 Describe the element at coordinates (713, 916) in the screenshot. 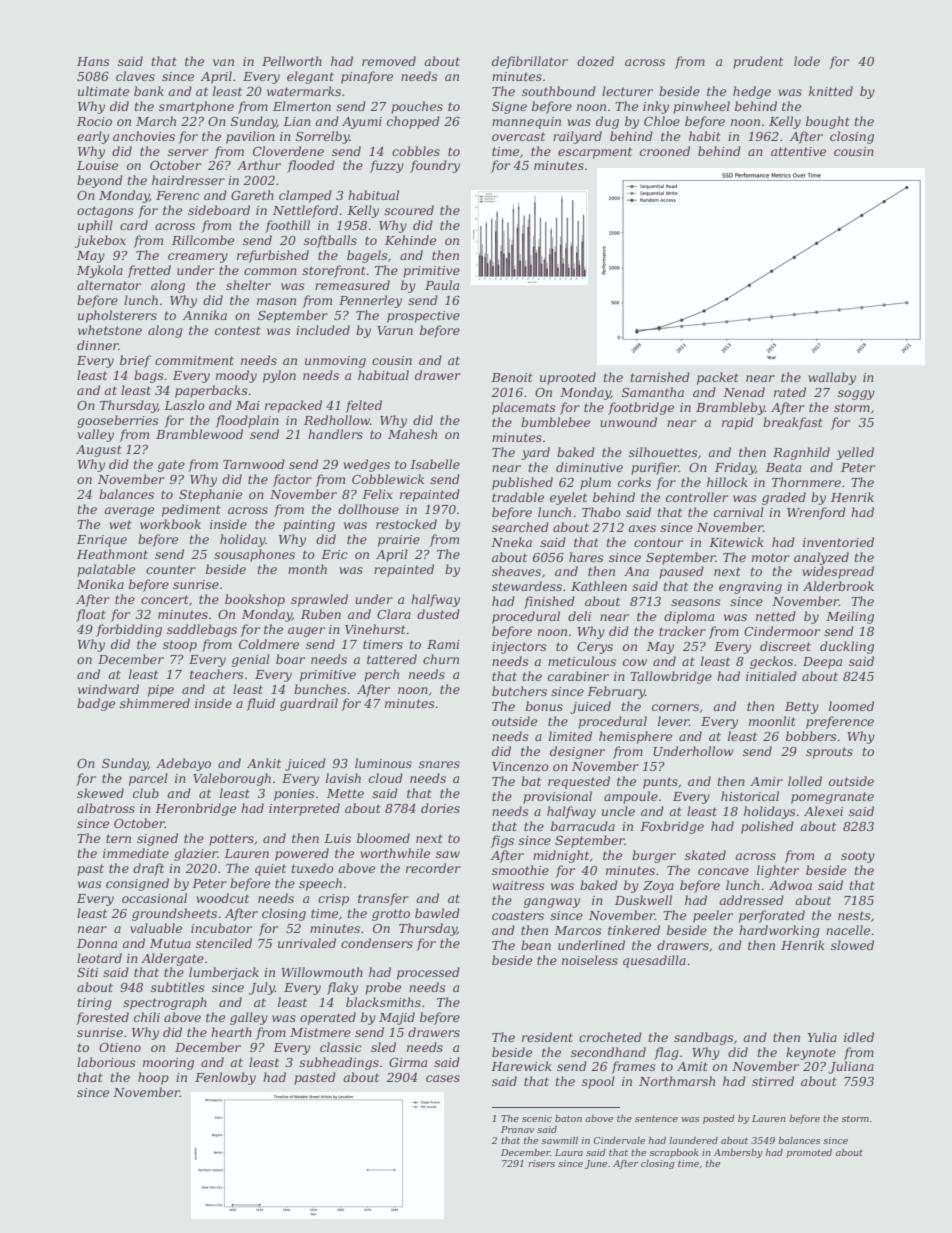

I see `peeler` at that location.
